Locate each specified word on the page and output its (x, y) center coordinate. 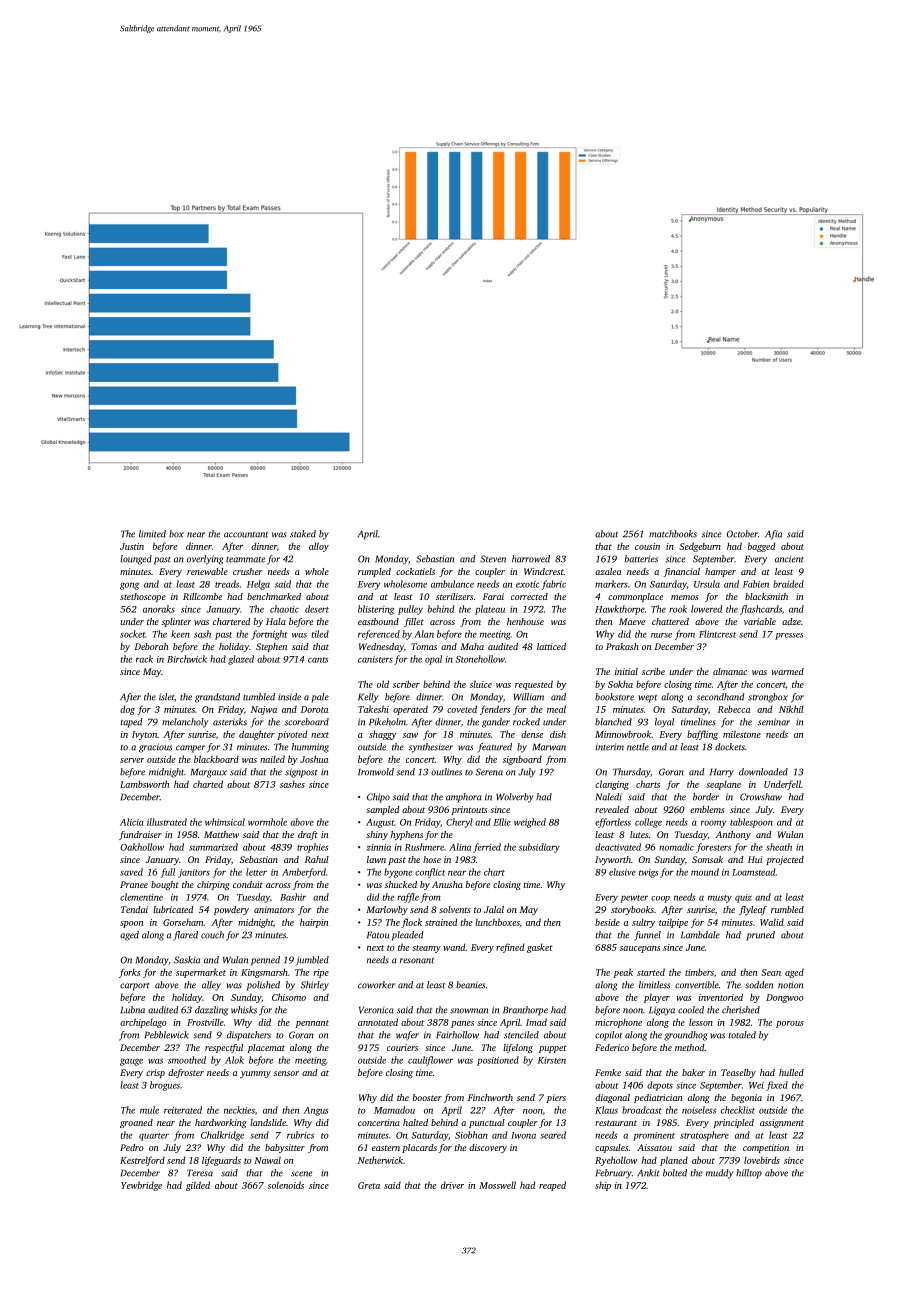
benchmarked (274, 596)
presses (789, 636)
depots (660, 1086)
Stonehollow (480, 659)
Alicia (132, 822)
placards (419, 1148)
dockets (730, 747)
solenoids (286, 1185)
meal (556, 709)
